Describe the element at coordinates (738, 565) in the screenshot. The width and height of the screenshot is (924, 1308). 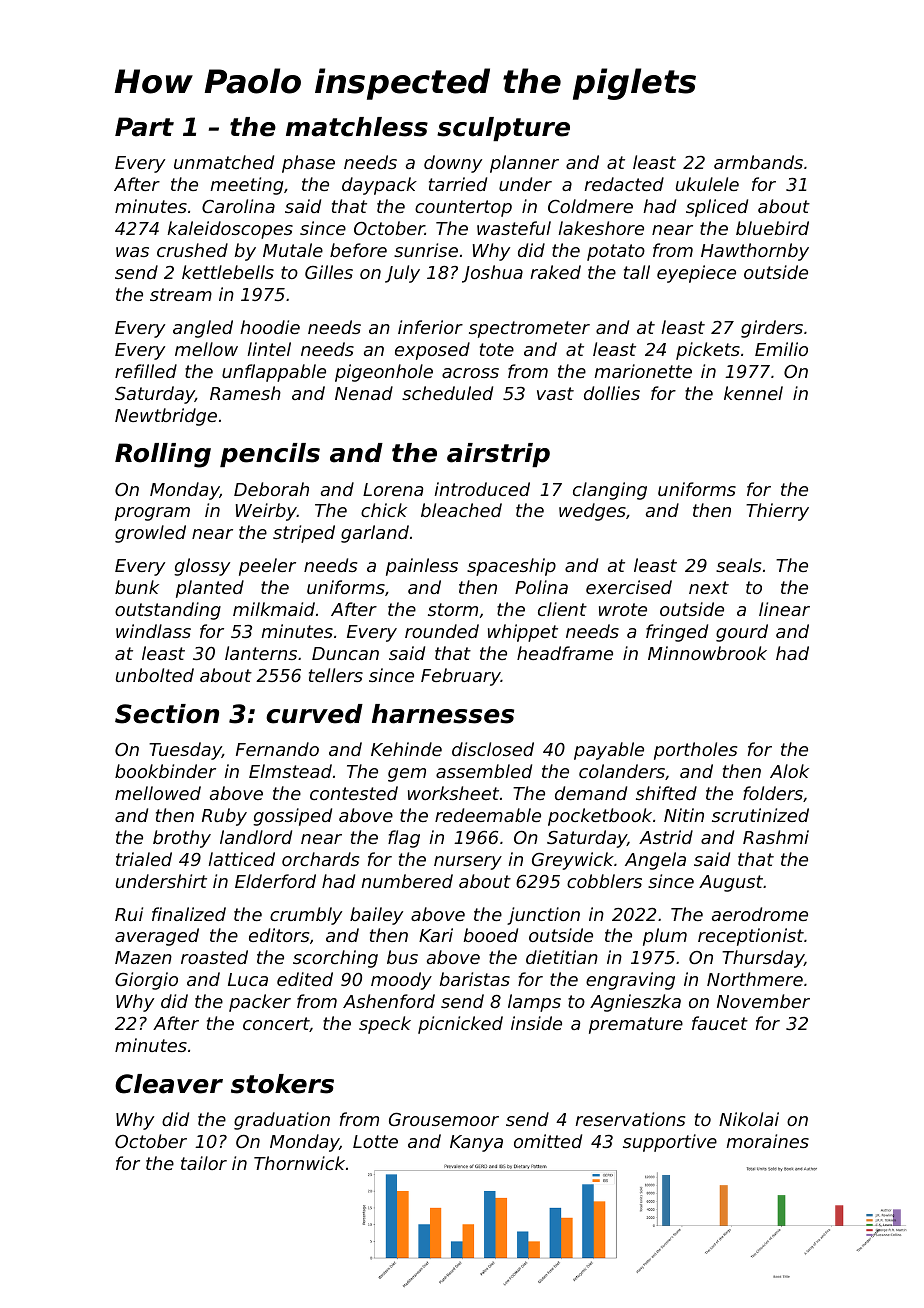
I see `seals` at that location.
